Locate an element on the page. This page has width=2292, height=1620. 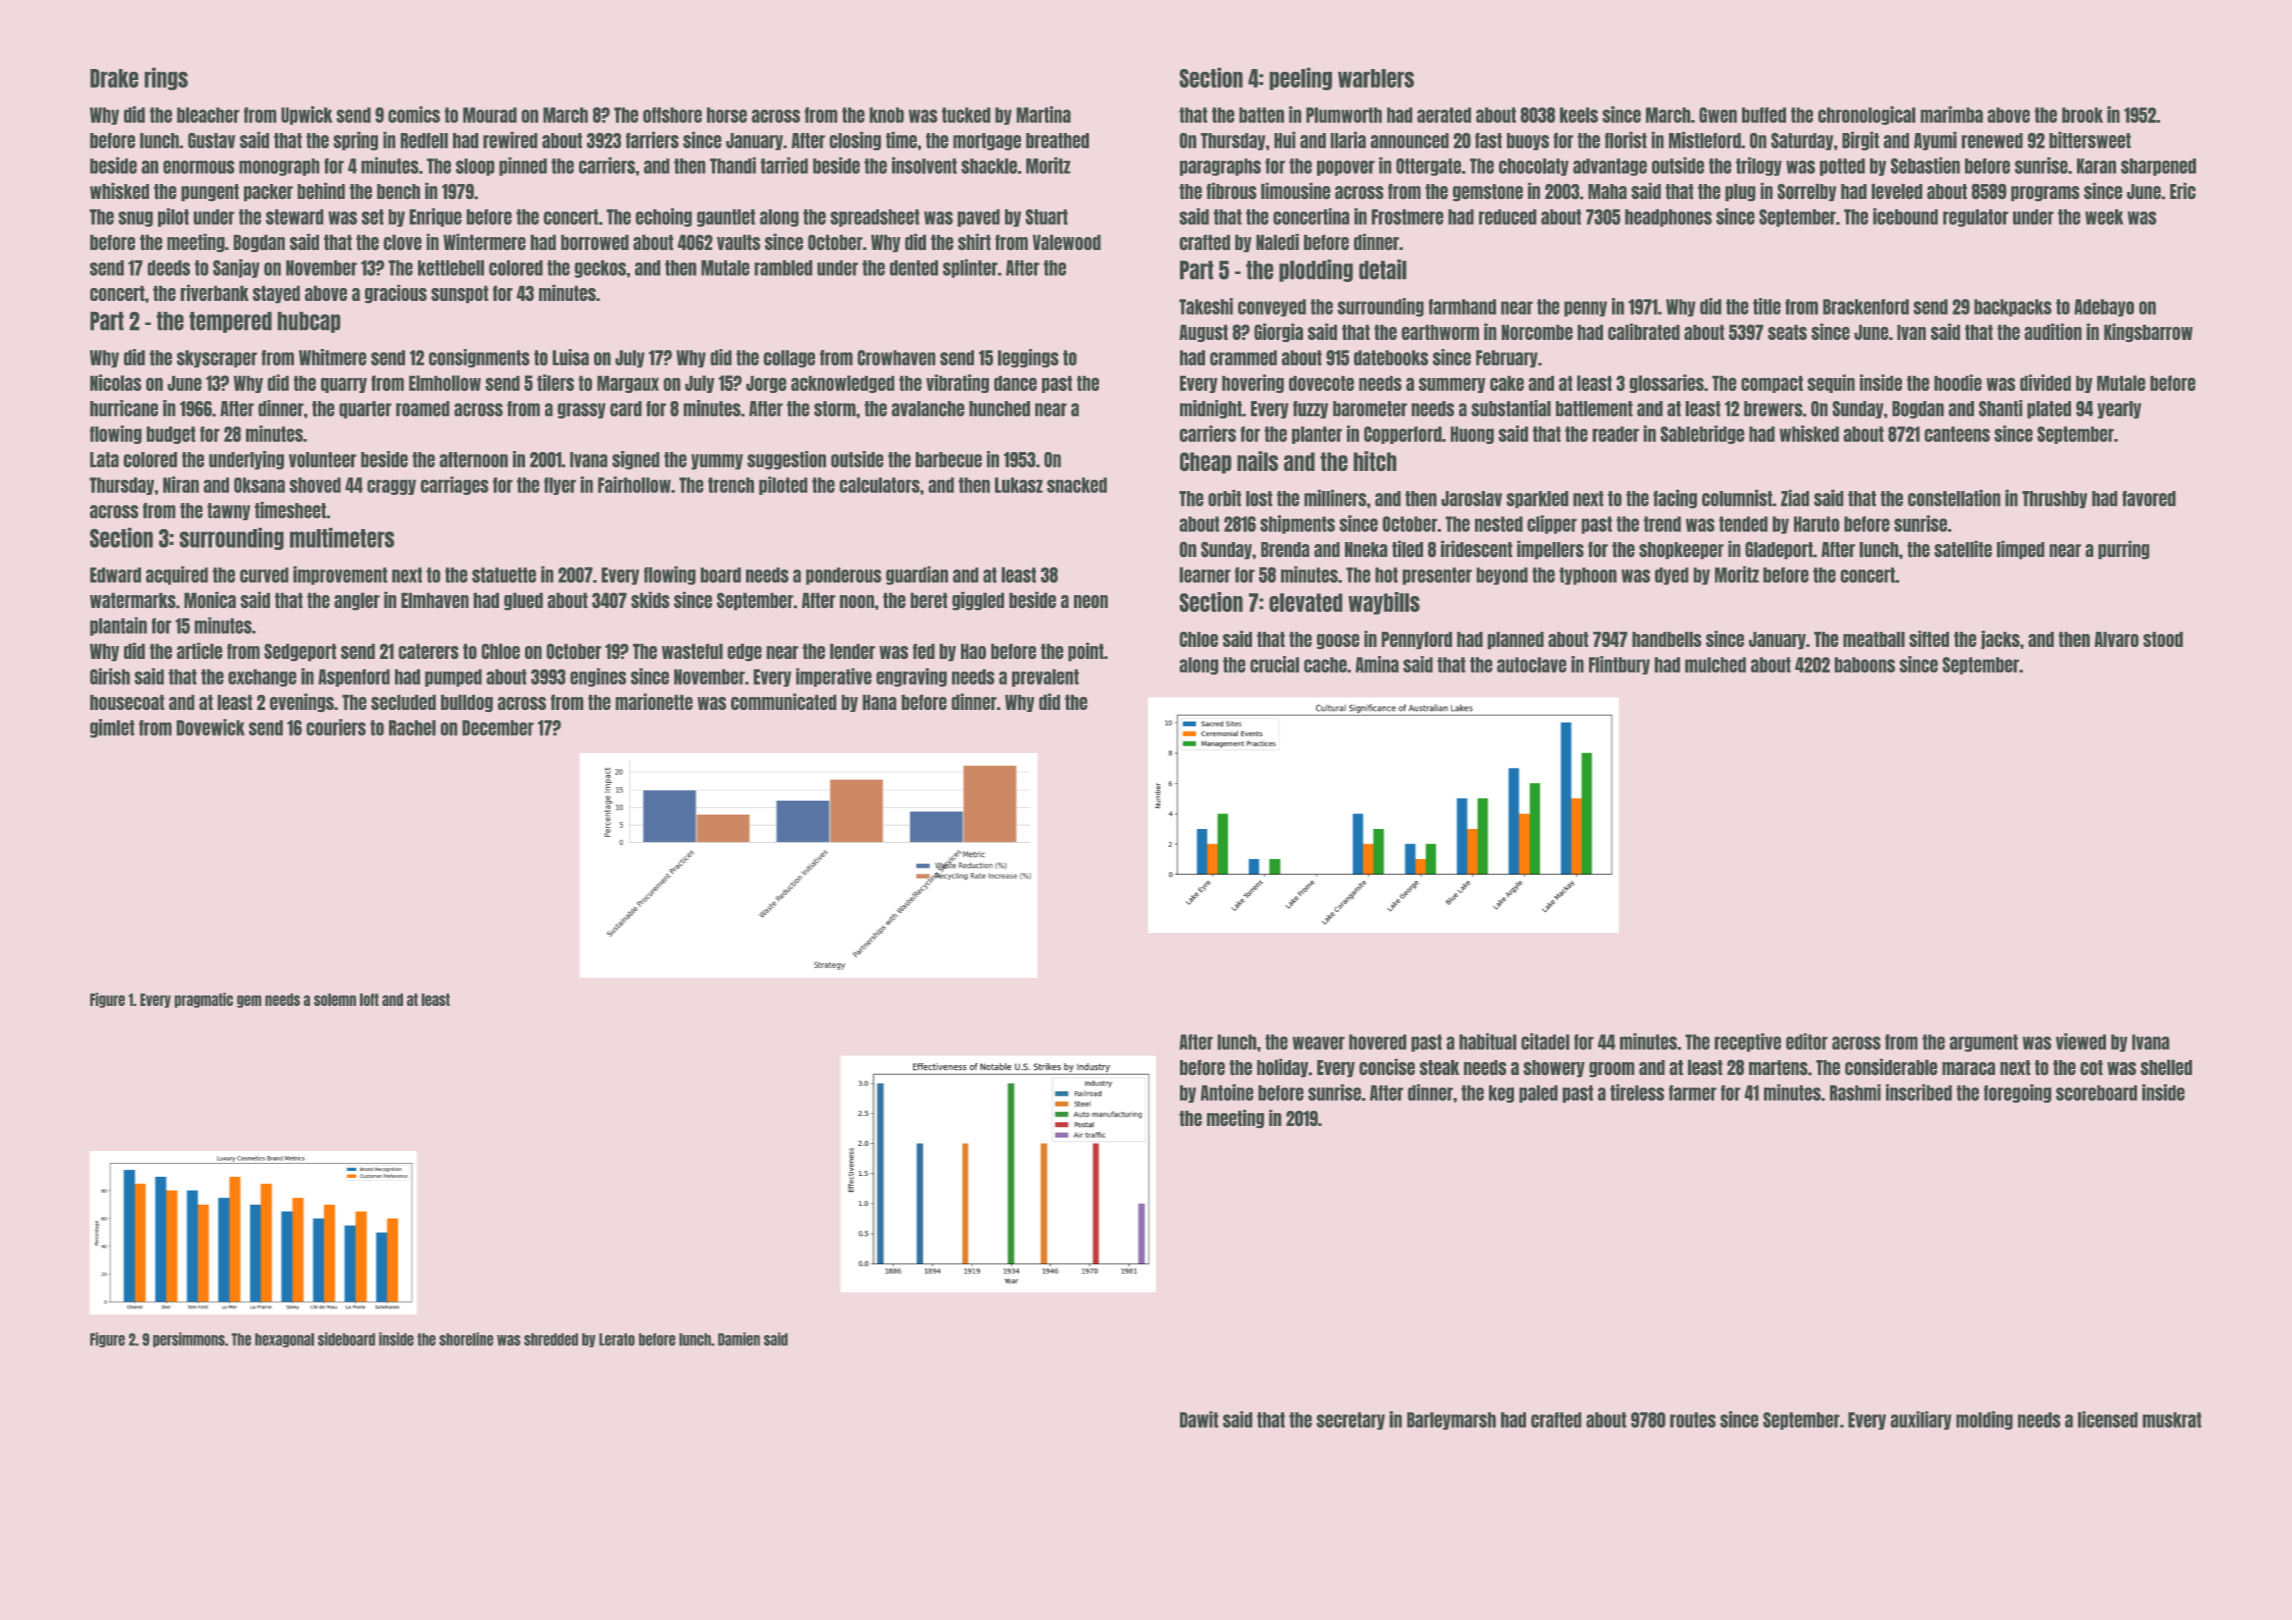
guardian is located at coordinates (917, 575).
